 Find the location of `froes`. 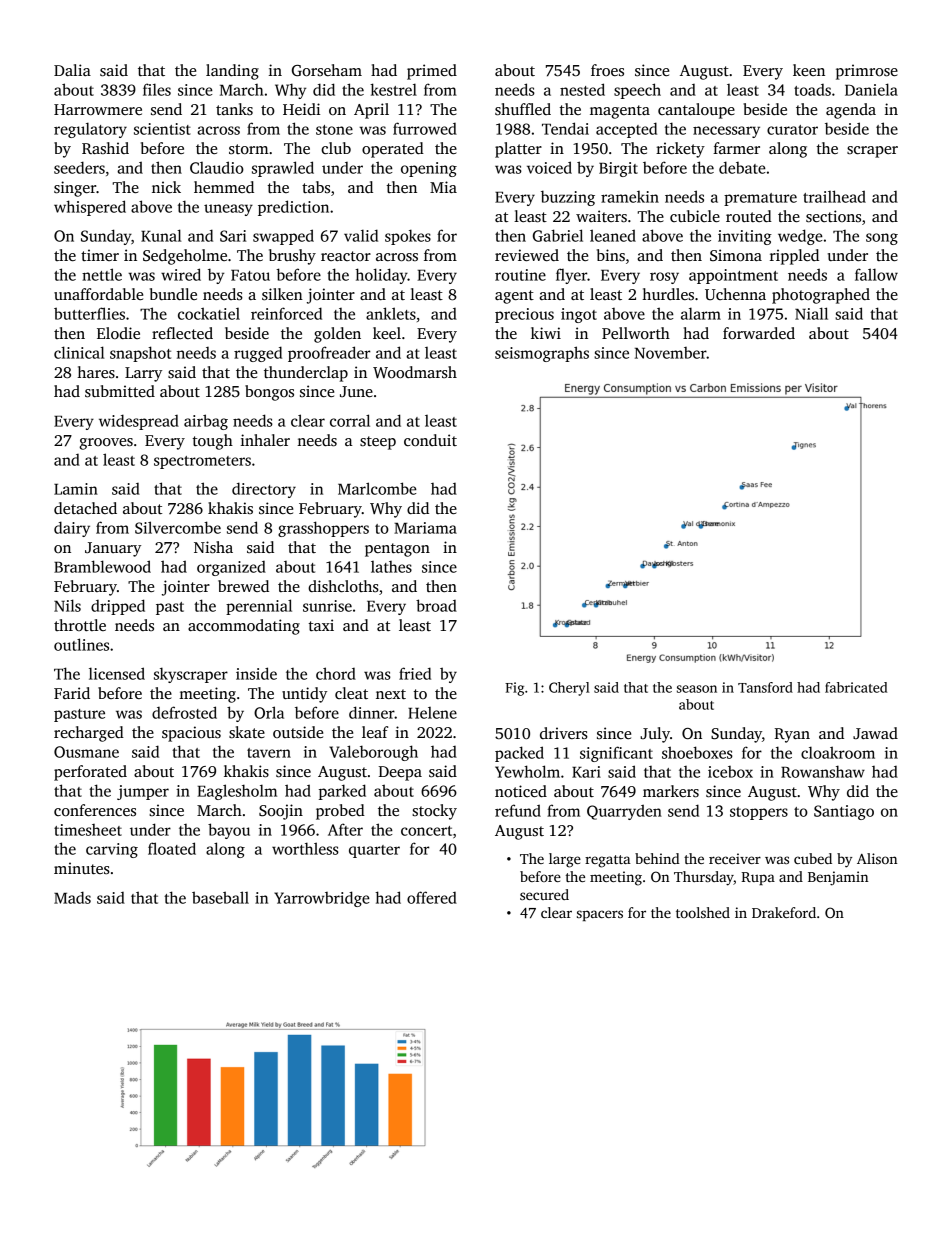

froes is located at coordinates (607, 70).
